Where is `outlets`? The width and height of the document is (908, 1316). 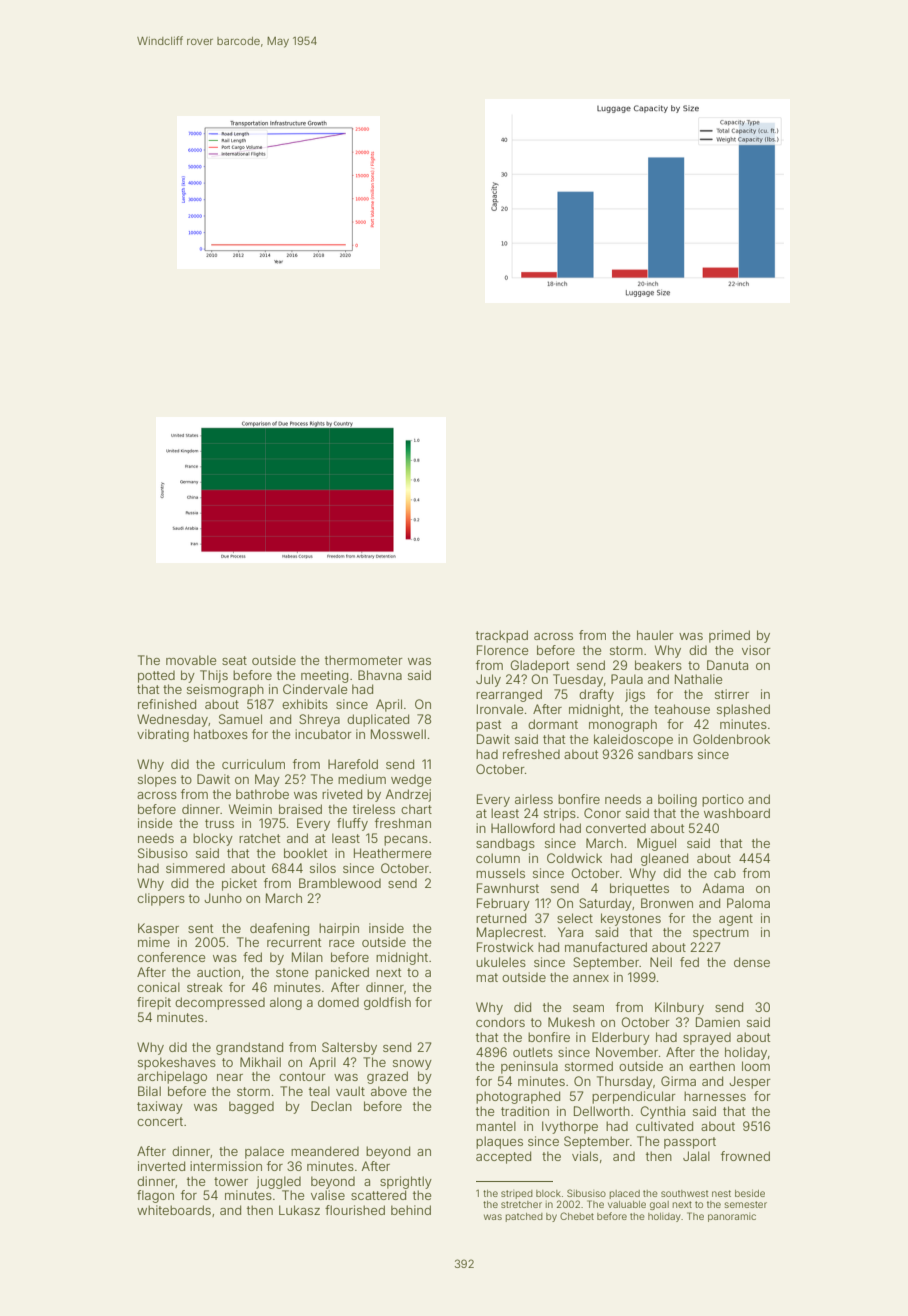
outlets is located at coordinates (533, 1052).
